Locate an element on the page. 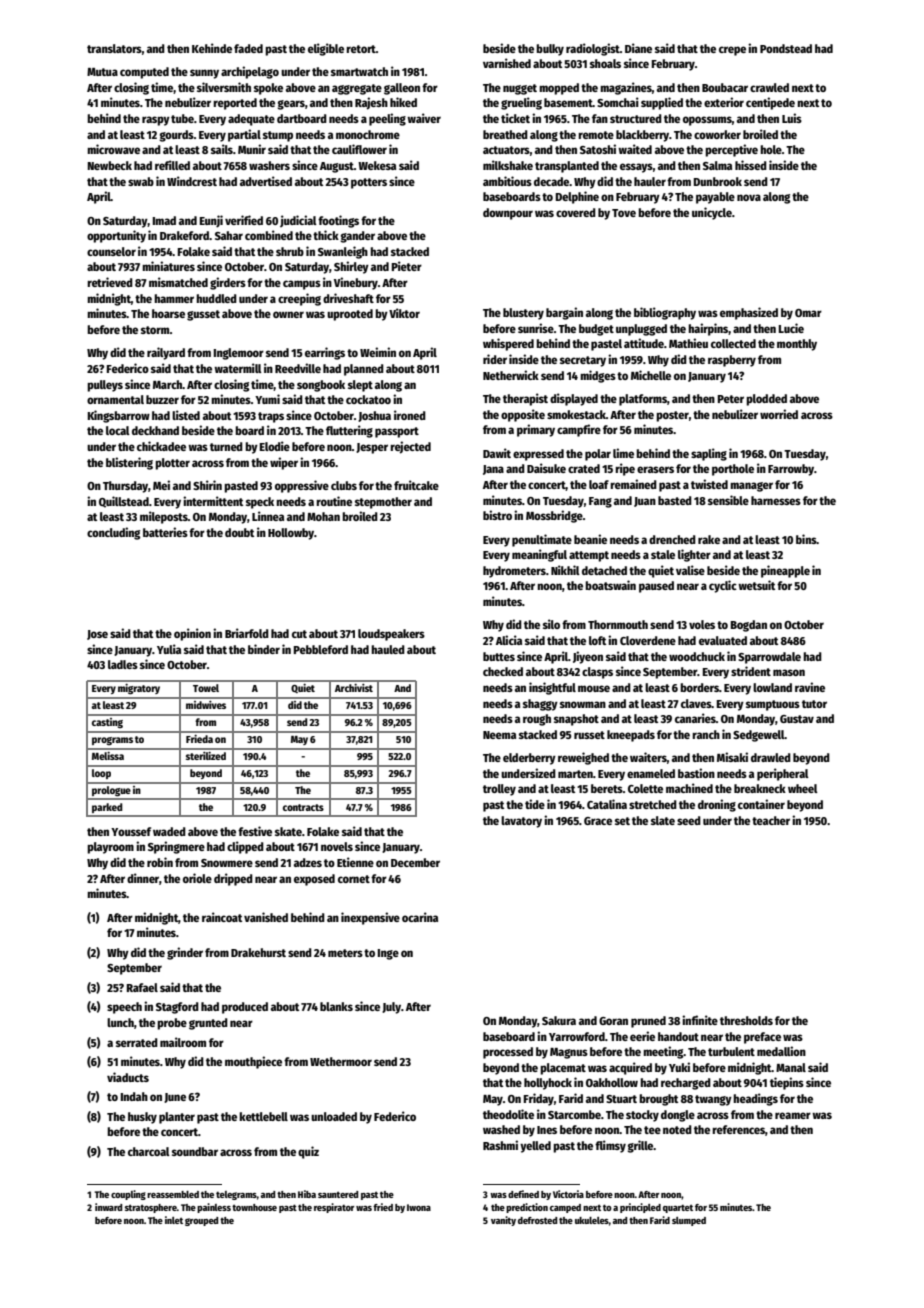  railyard is located at coordinates (166, 353).
